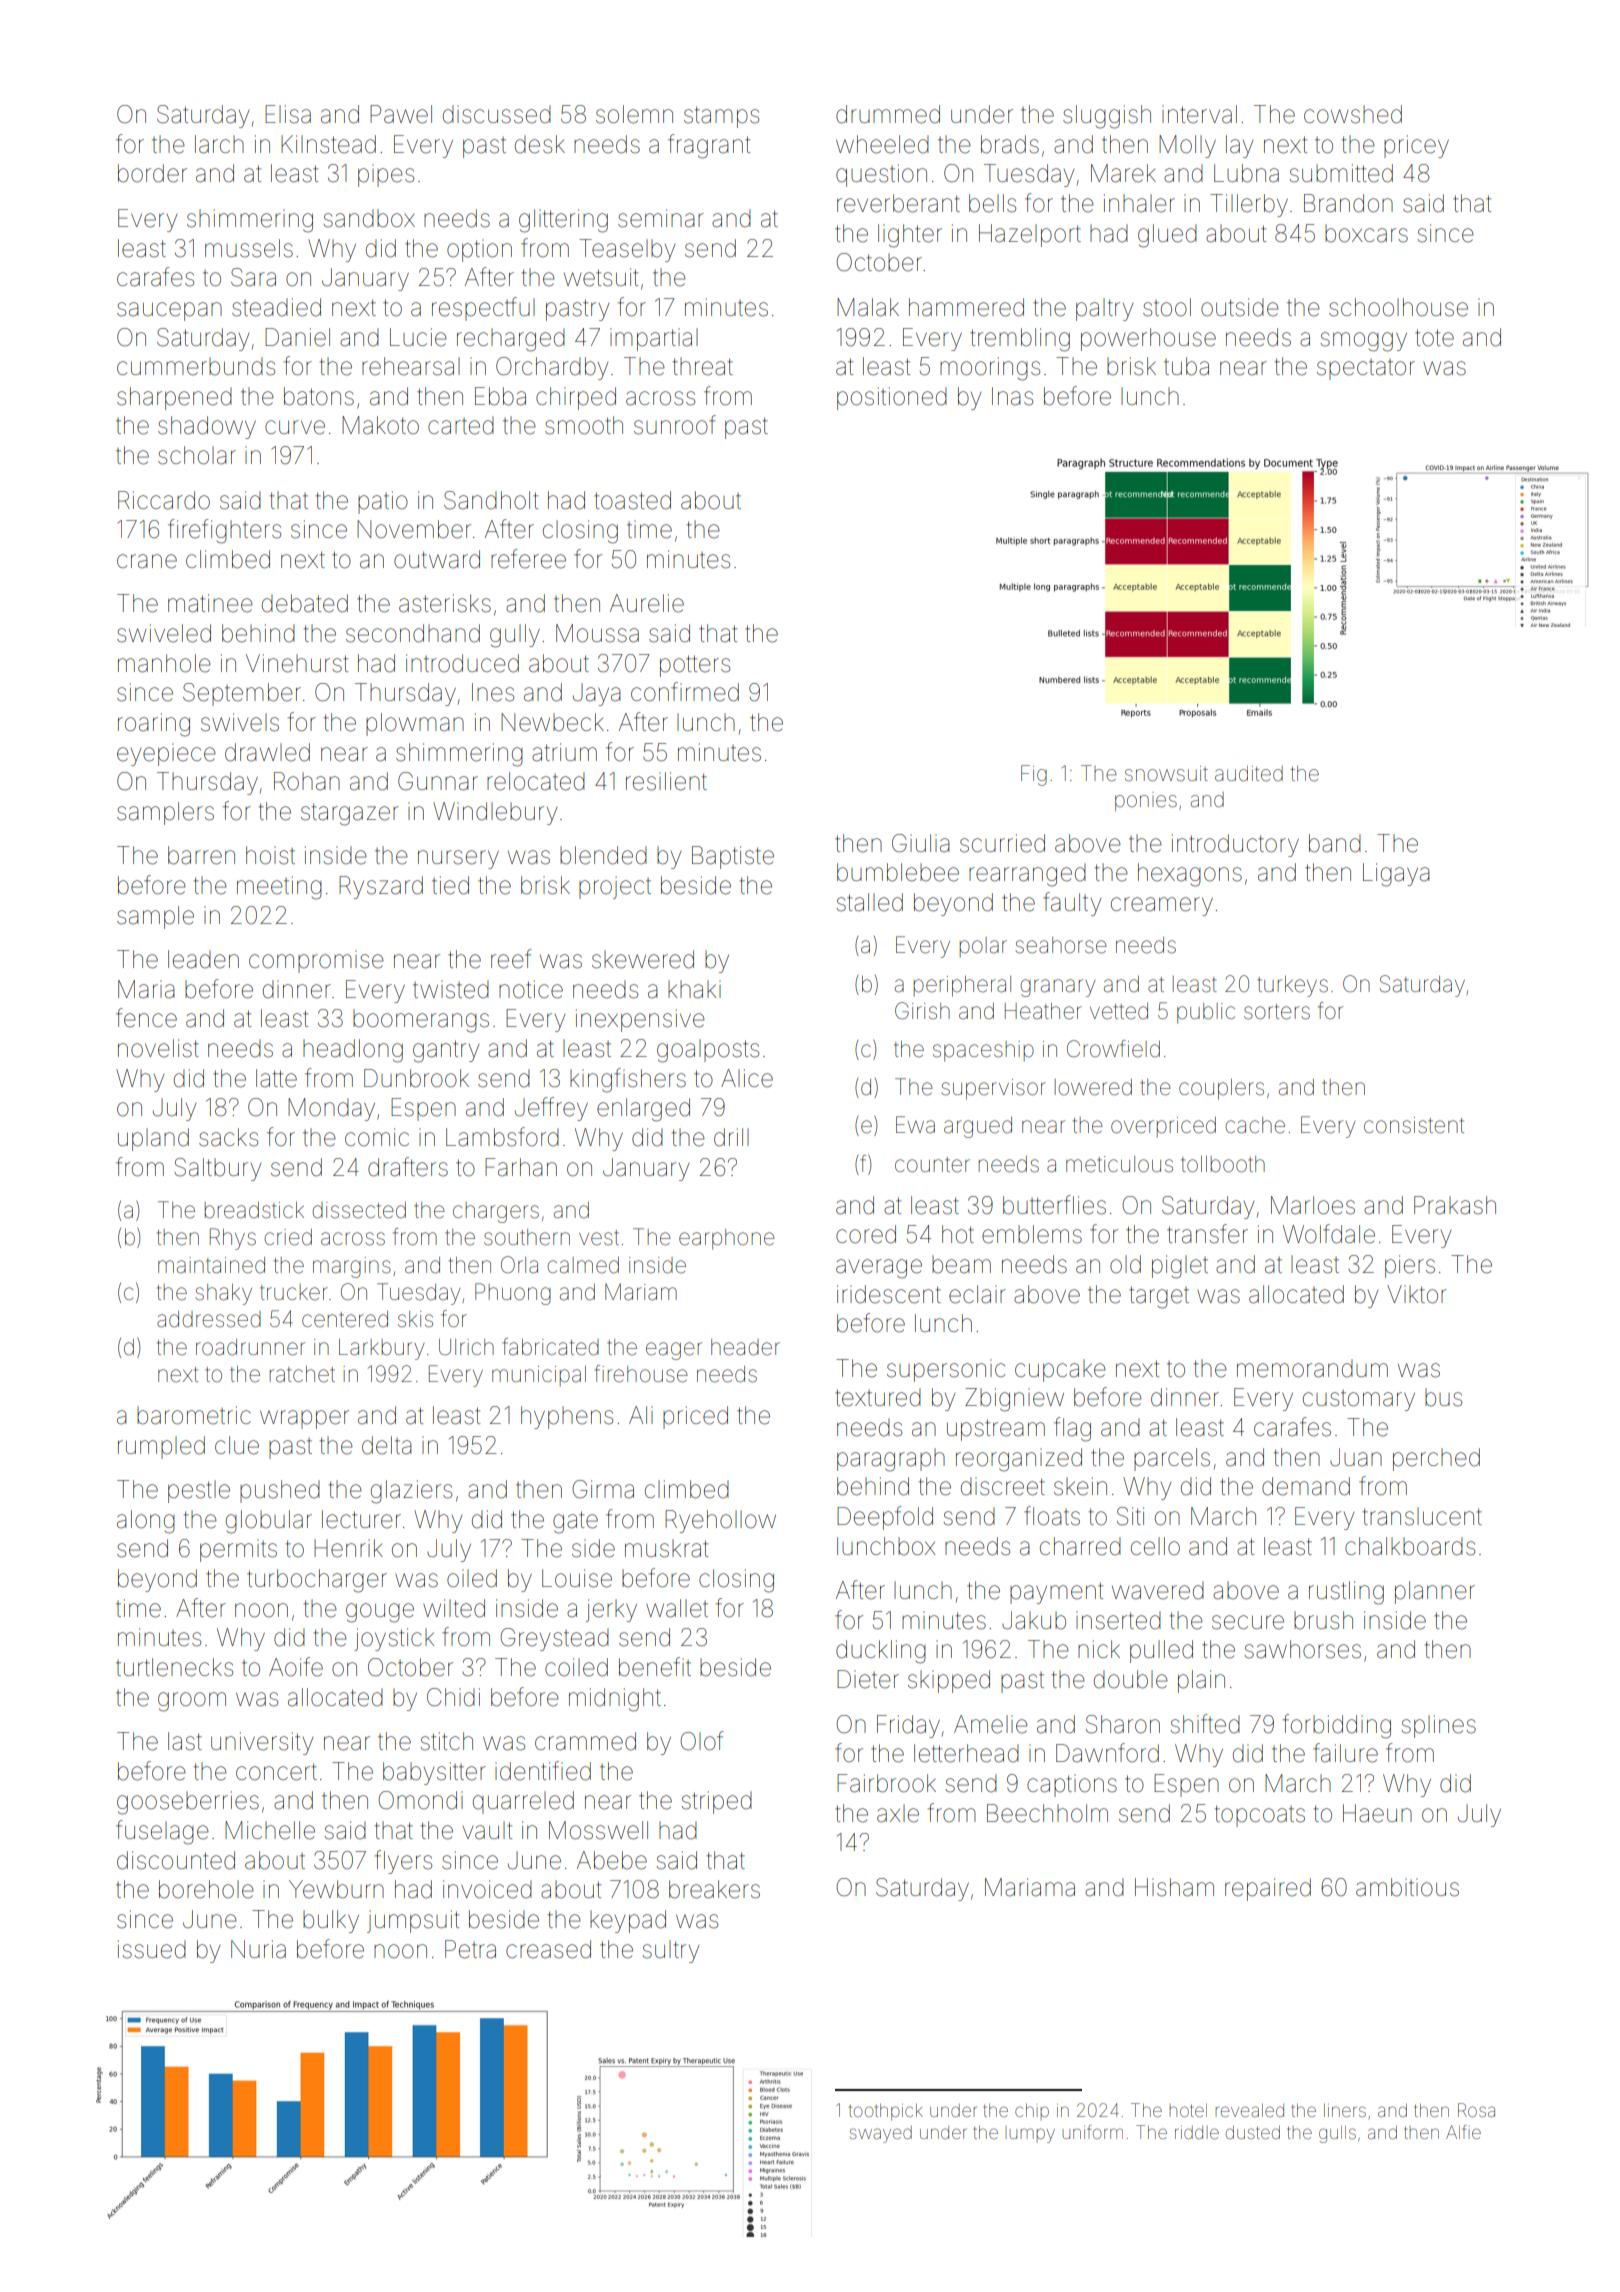  I want to click on chalkboards, so click(1410, 1546).
